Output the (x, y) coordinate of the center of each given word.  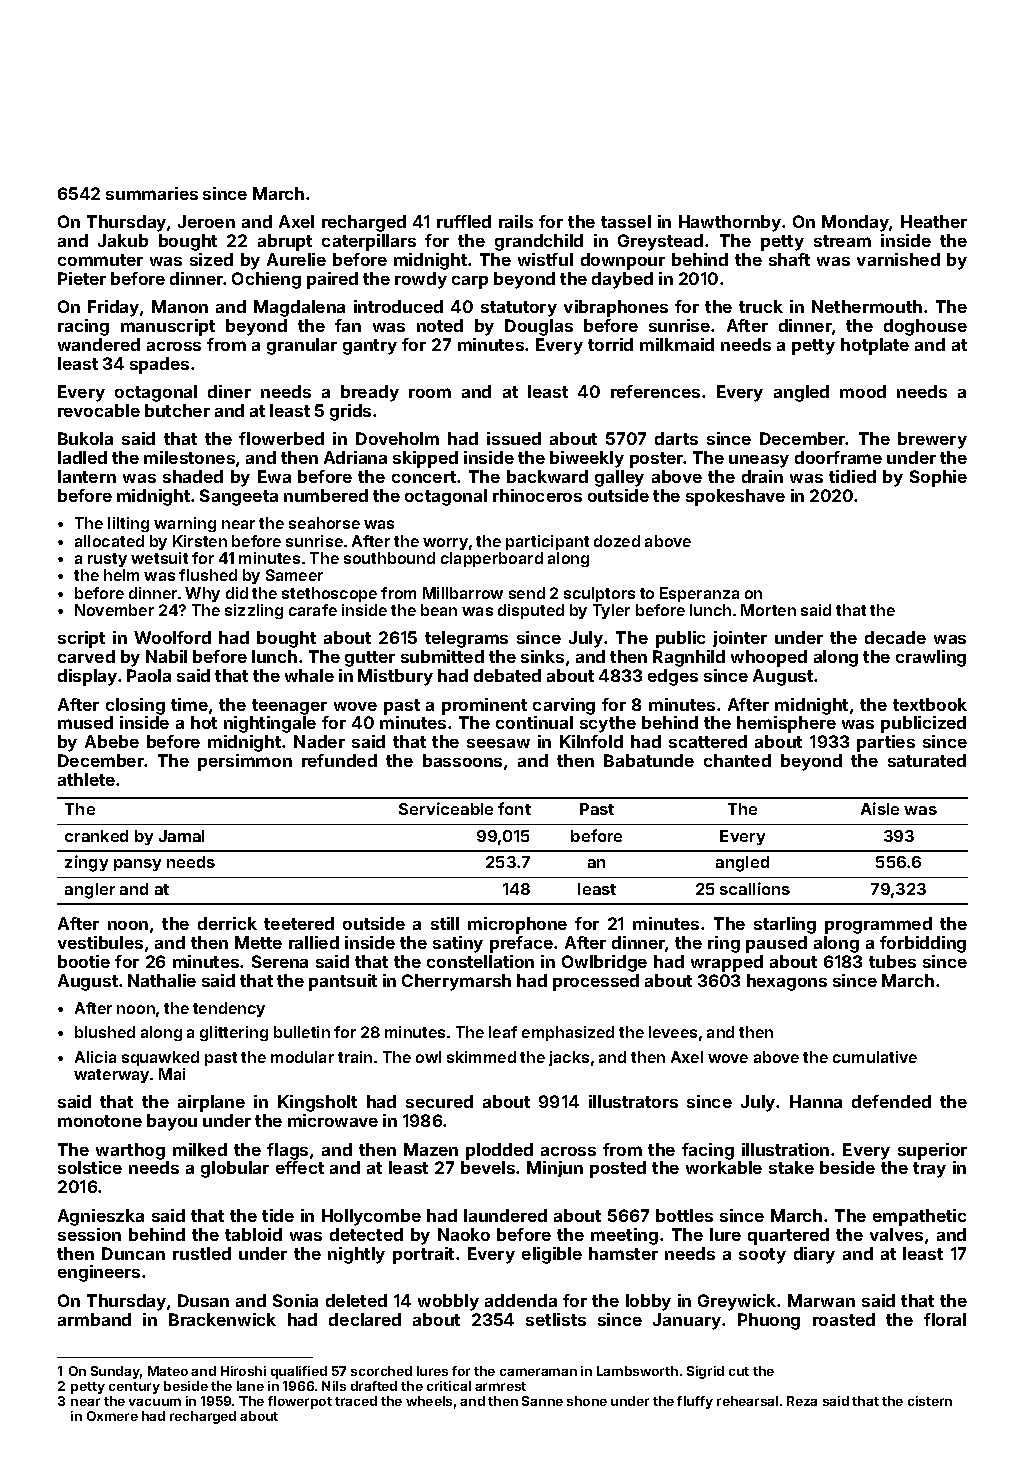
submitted (442, 656)
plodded (499, 1151)
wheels (429, 1401)
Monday (856, 223)
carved (86, 656)
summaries (152, 193)
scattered (708, 741)
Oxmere (112, 1416)
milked (200, 1149)
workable (724, 1167)
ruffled (464, 221)
